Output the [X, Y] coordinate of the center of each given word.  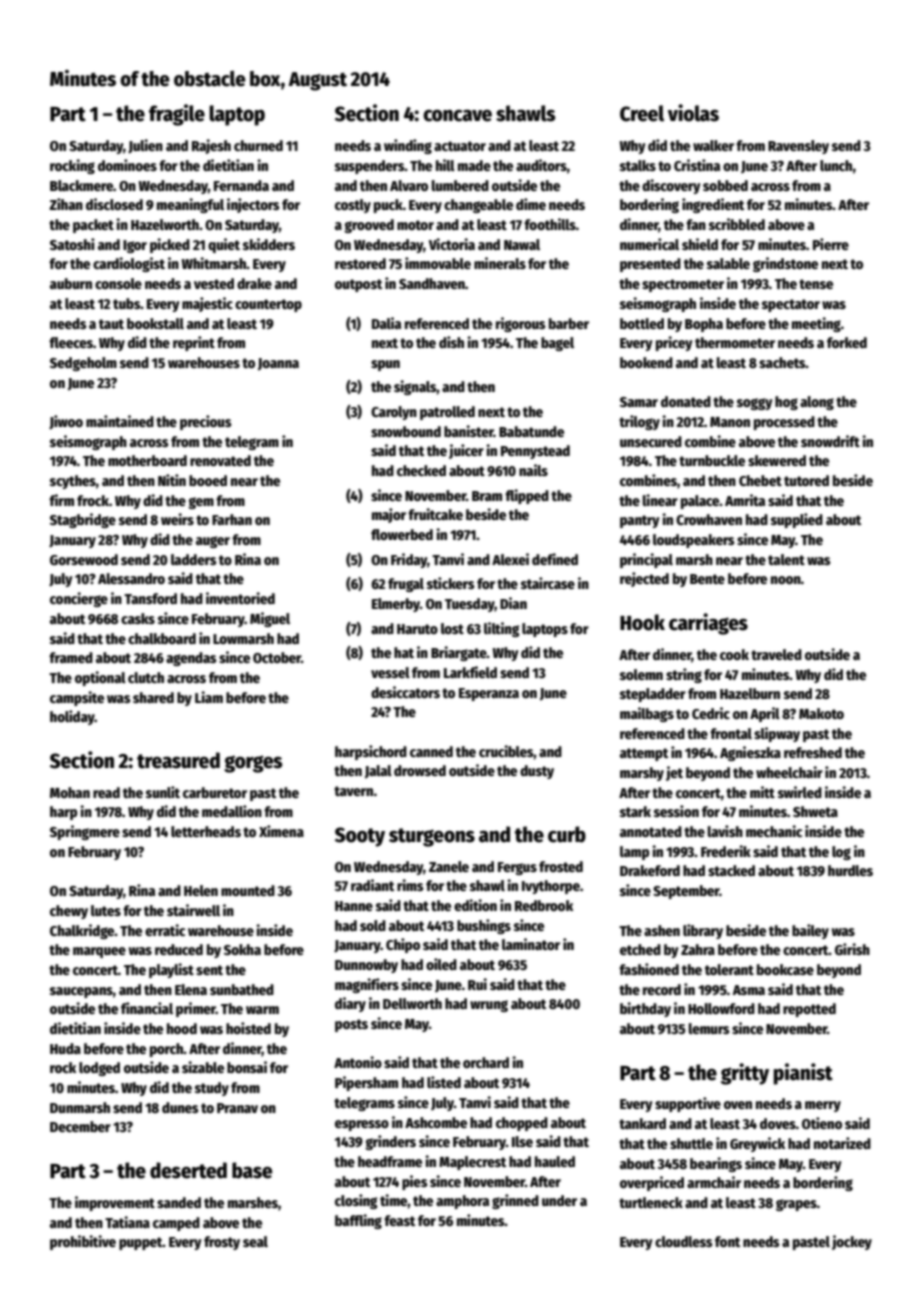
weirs [177, 519]
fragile [177, 115]
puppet [141, 1243]
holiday [72, 717]
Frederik [726, 851]
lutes [106, 910]
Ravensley [798, 147]
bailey [810, 931]
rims [410, 885]
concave [457, 115]
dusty [537, 772]
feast [399, 1220]
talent [786, 559]
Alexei [510, 559]
